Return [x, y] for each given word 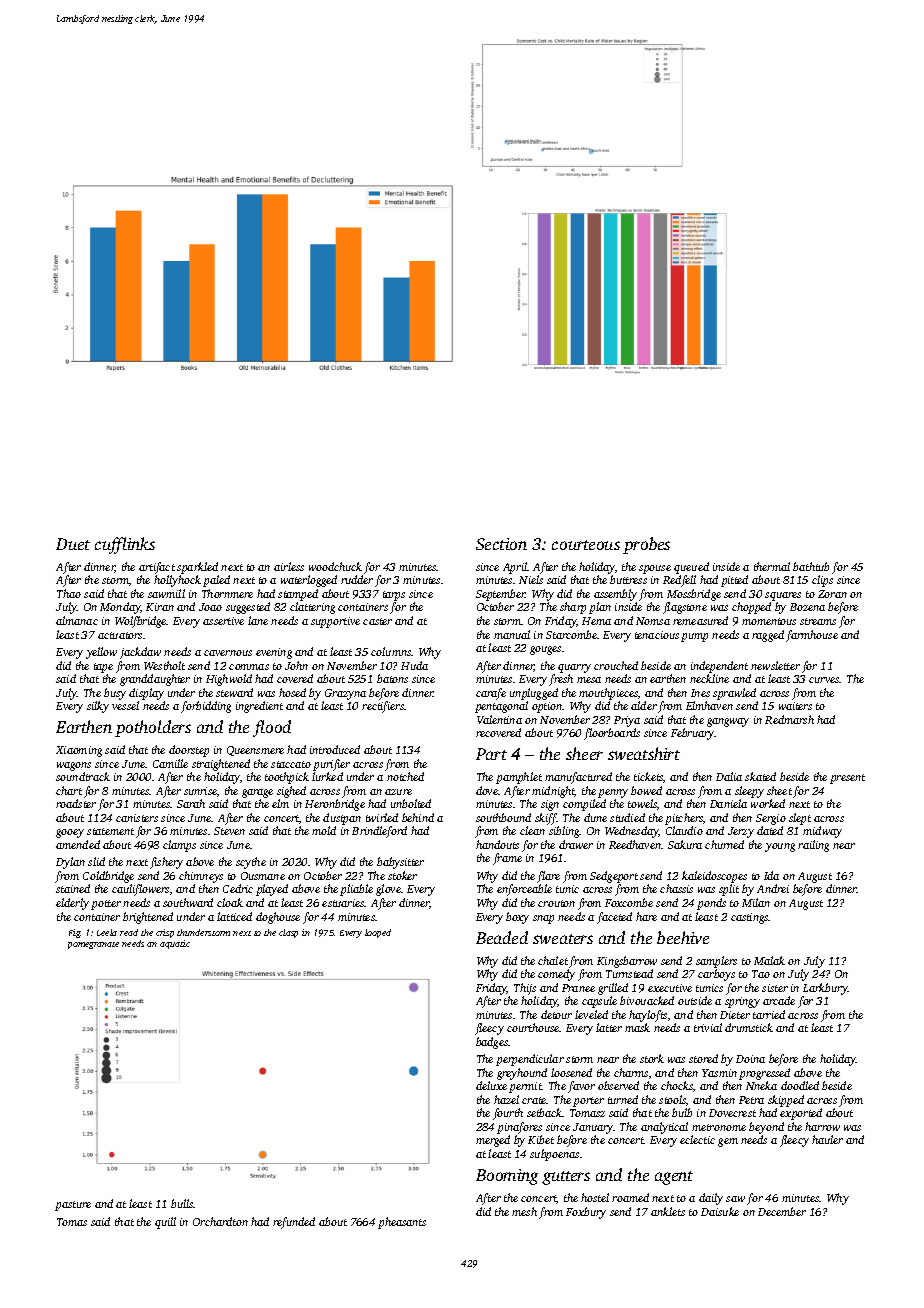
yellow [101, 653]
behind [418, 817]
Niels [531, 579]
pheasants [402, 1223]
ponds [711, 904]
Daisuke [720, 1211]
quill [165, 1223]
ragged [768, 636]
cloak [230, 902]
